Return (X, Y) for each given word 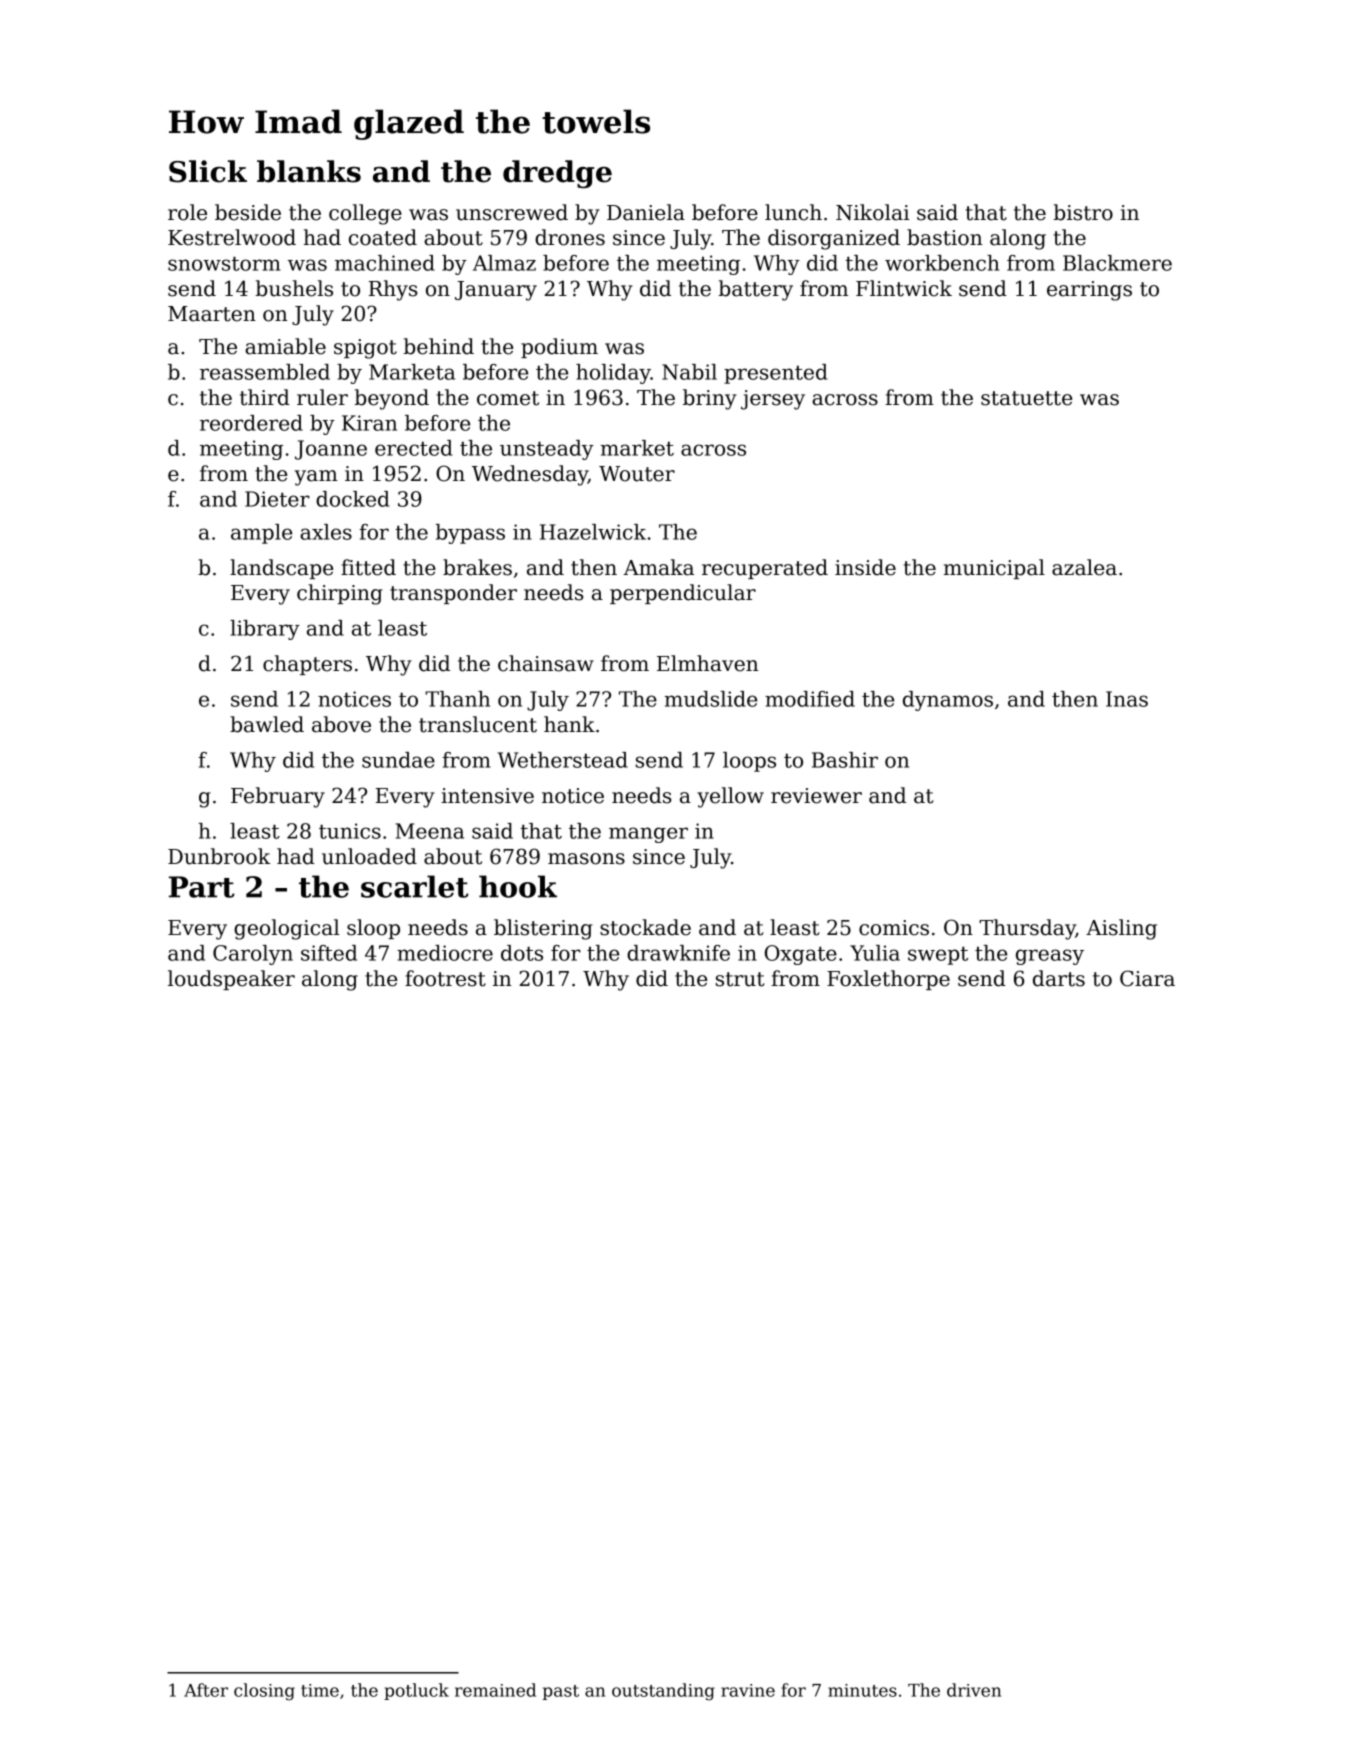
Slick (208, 171)
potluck (416, 1691)
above (341, 724)
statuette (1026, 398)
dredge (557, 174)
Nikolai (872, 212)
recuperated (765, 569)
